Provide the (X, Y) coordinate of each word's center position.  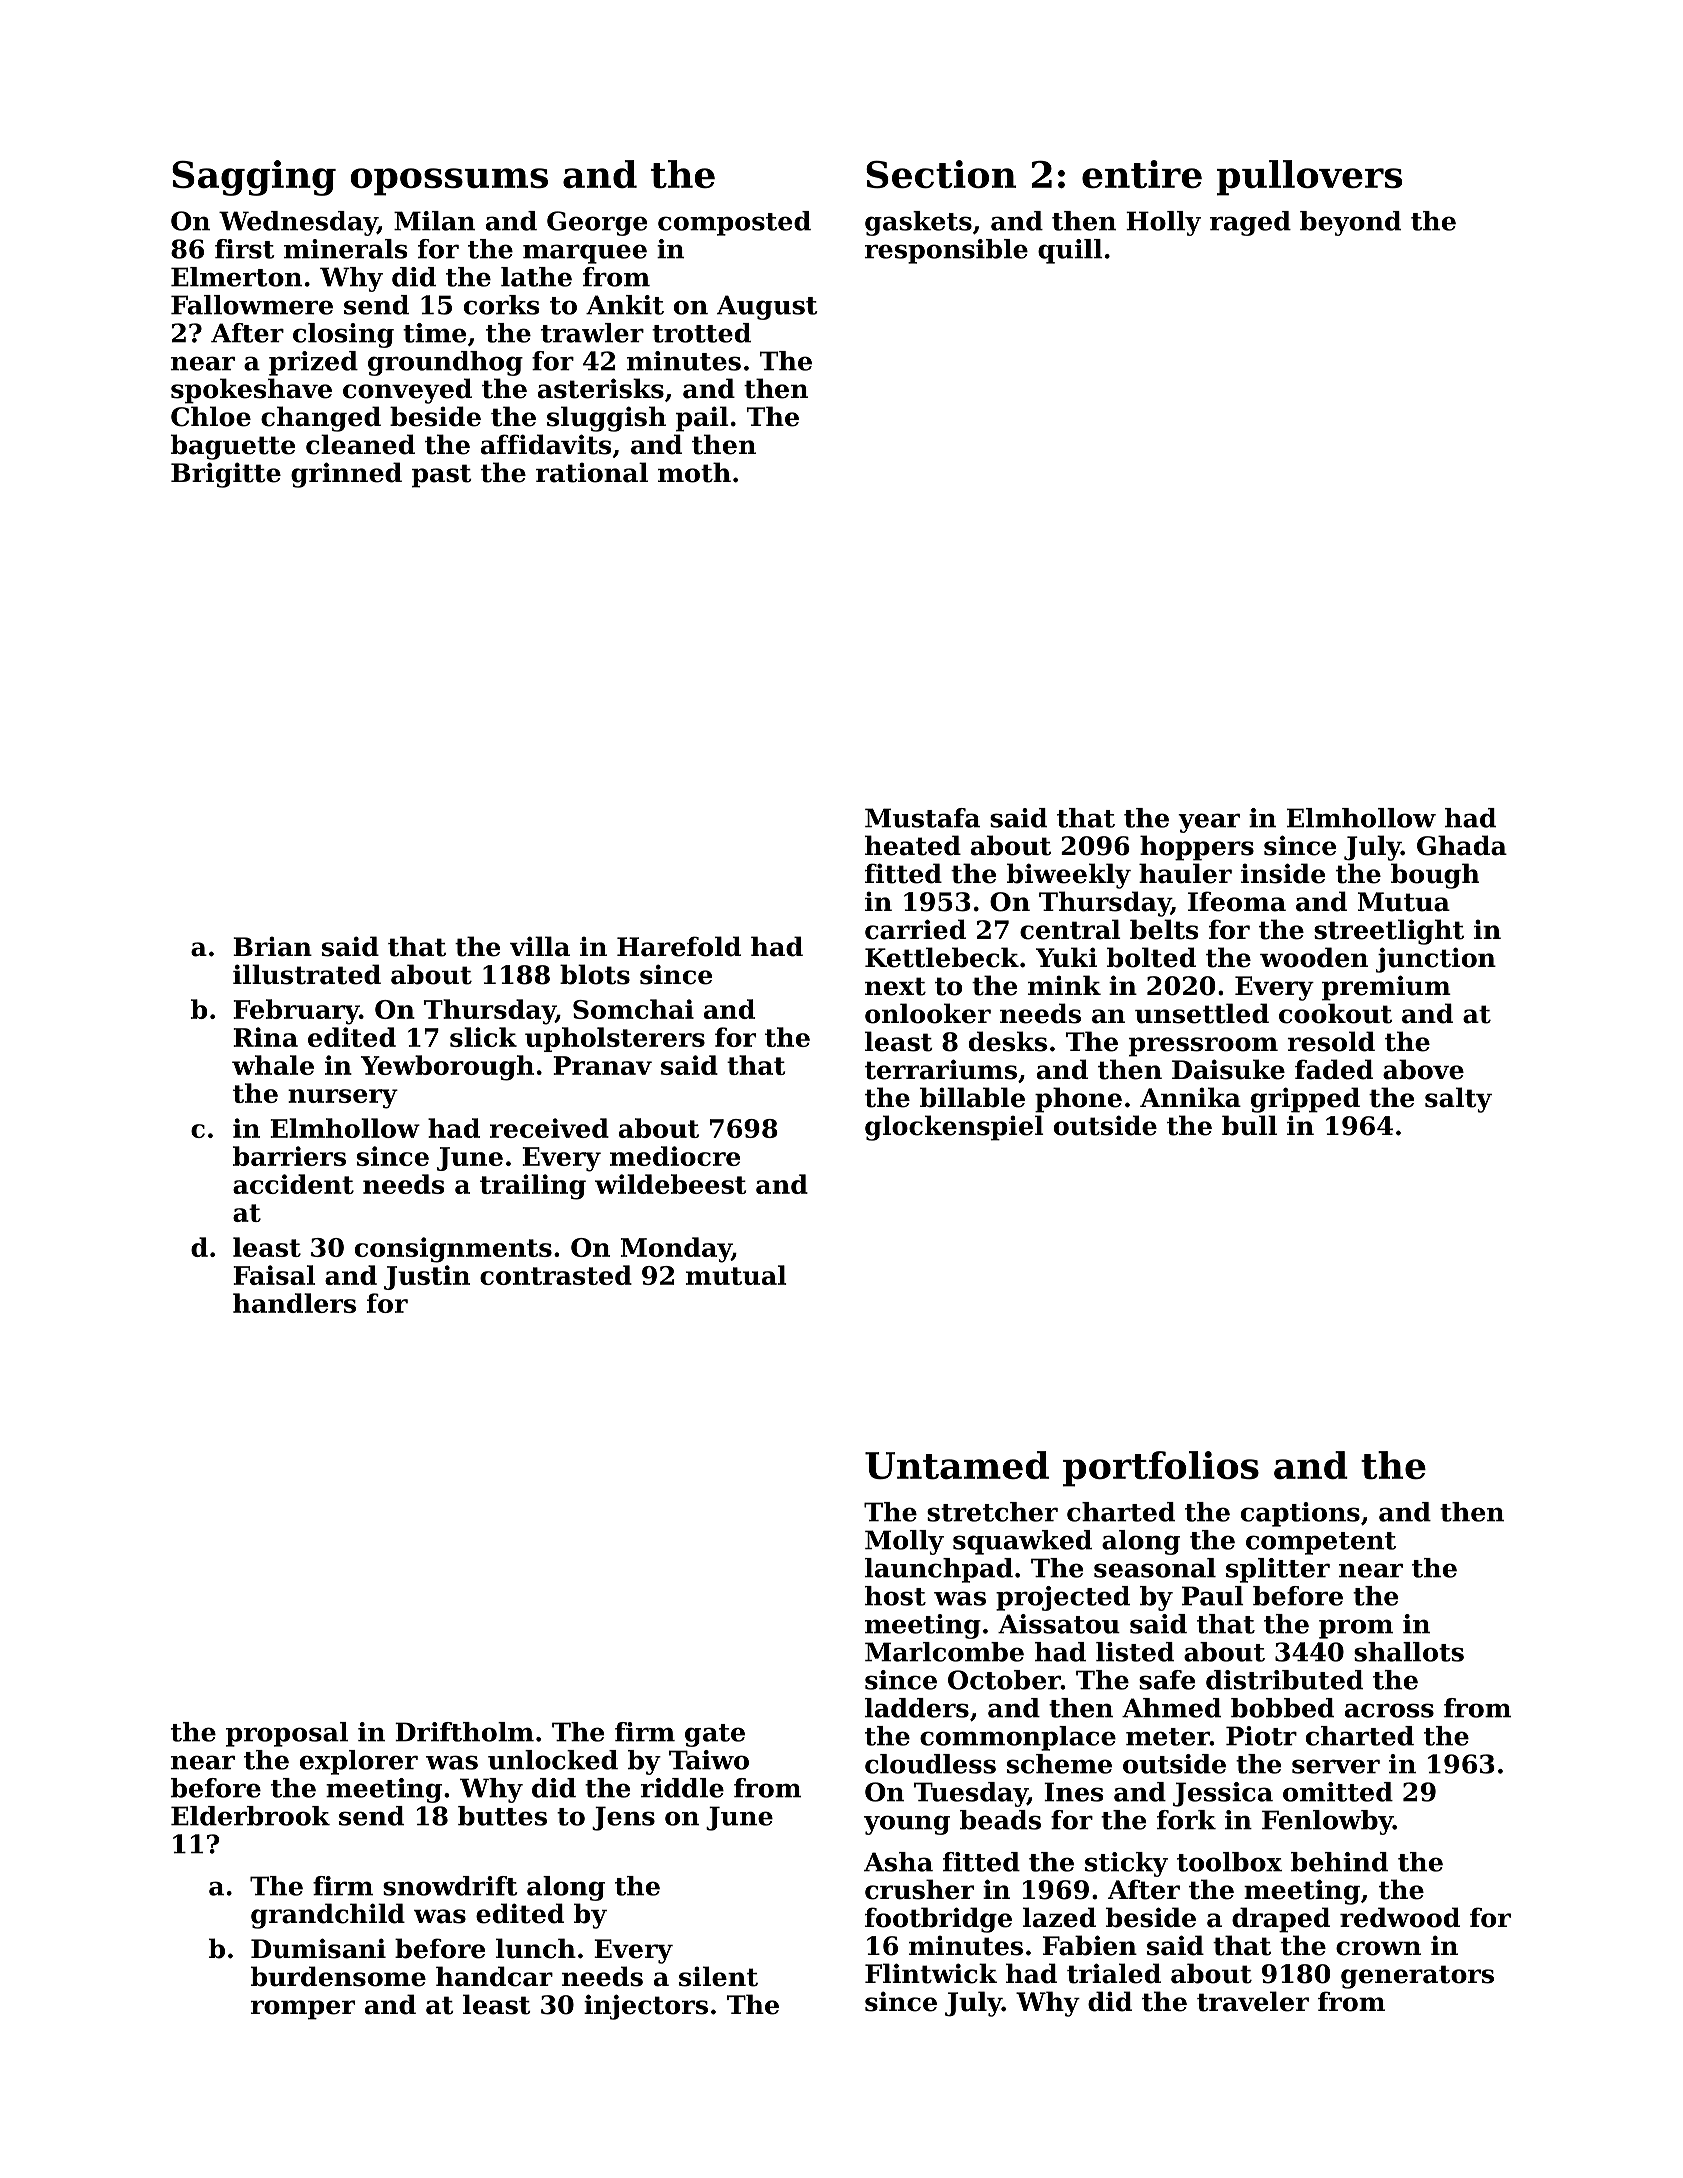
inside (1283, 873)
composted (734, 223)
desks (1008, 1041)
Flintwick (931, 1973)
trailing (533, 1187)
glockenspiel (954, 1128)
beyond (1350, 223)
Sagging (254, 178)
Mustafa (922, 818)
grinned (346, 475)
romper (303, 2010)
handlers (294, 1303)
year (1209, 823)
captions (1300, 1514)
